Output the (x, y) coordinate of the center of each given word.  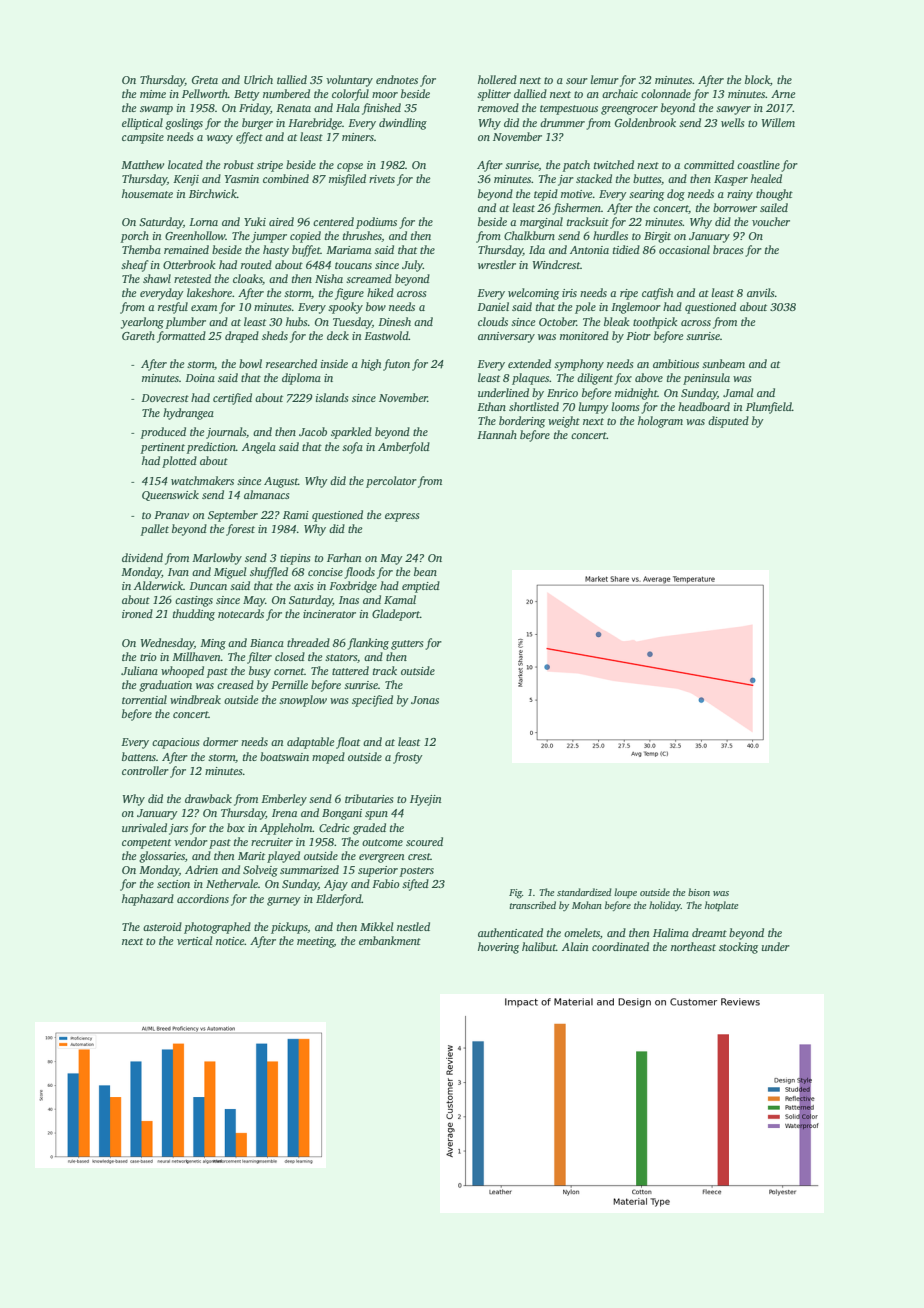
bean (425, 571)
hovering (498, 948)
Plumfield (769, 408)
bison (699, 892)
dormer (220, 741)
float (348, 743)
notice (230, 941)
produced (163, 433)
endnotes (397, 79)
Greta (205, 80)
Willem (778, 122)
